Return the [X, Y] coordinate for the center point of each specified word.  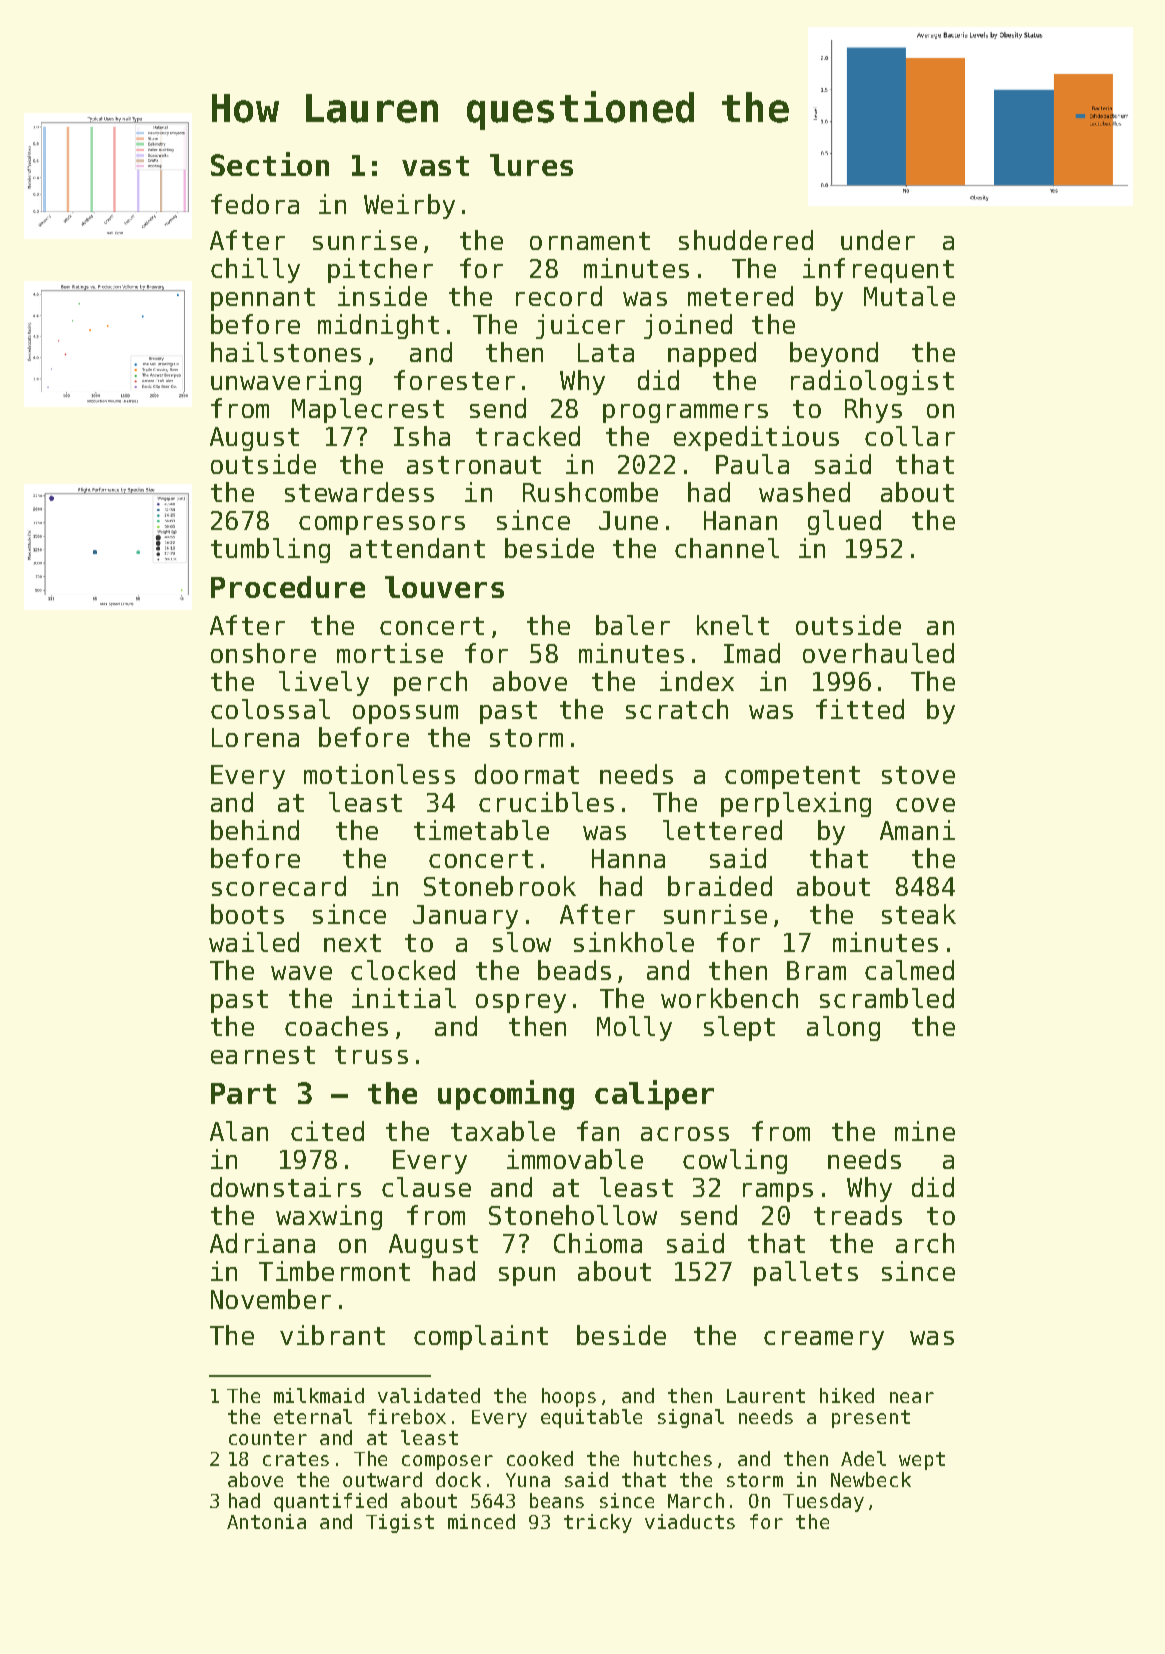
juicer [580, 326]
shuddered [746, 240]
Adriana [262, 1243]
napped [712, 354]
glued [844, 522]
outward [382, 1479]
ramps [778, 1192]
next [352, 943]
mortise [390, 653]
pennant [263, 299]
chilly [255, 270]
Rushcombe [590, 492]
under [878, 240]
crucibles [546, 802]
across [685, 1134]
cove [925, 805]
